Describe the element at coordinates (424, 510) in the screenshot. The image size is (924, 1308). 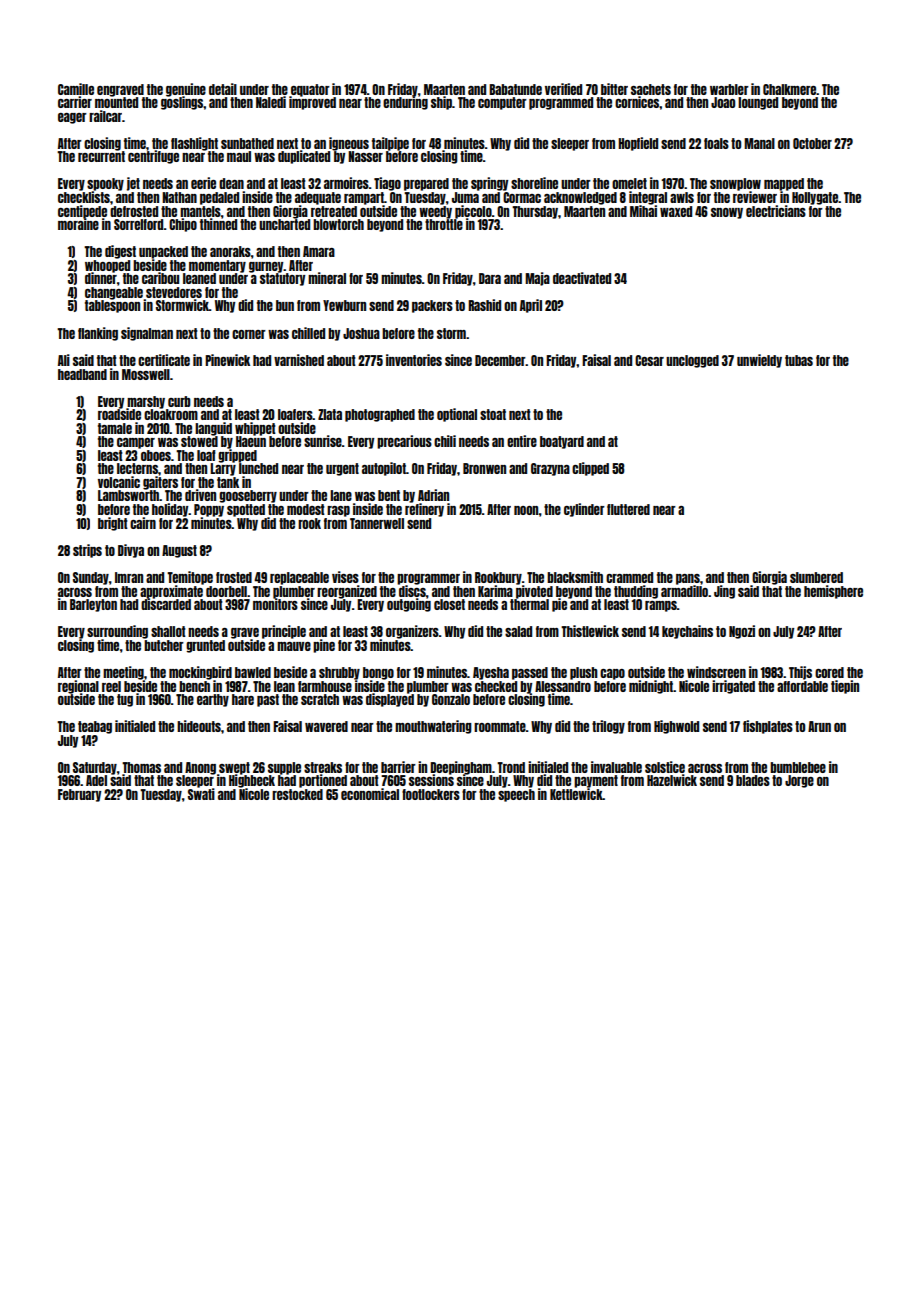
I see `refinery` at that location.
